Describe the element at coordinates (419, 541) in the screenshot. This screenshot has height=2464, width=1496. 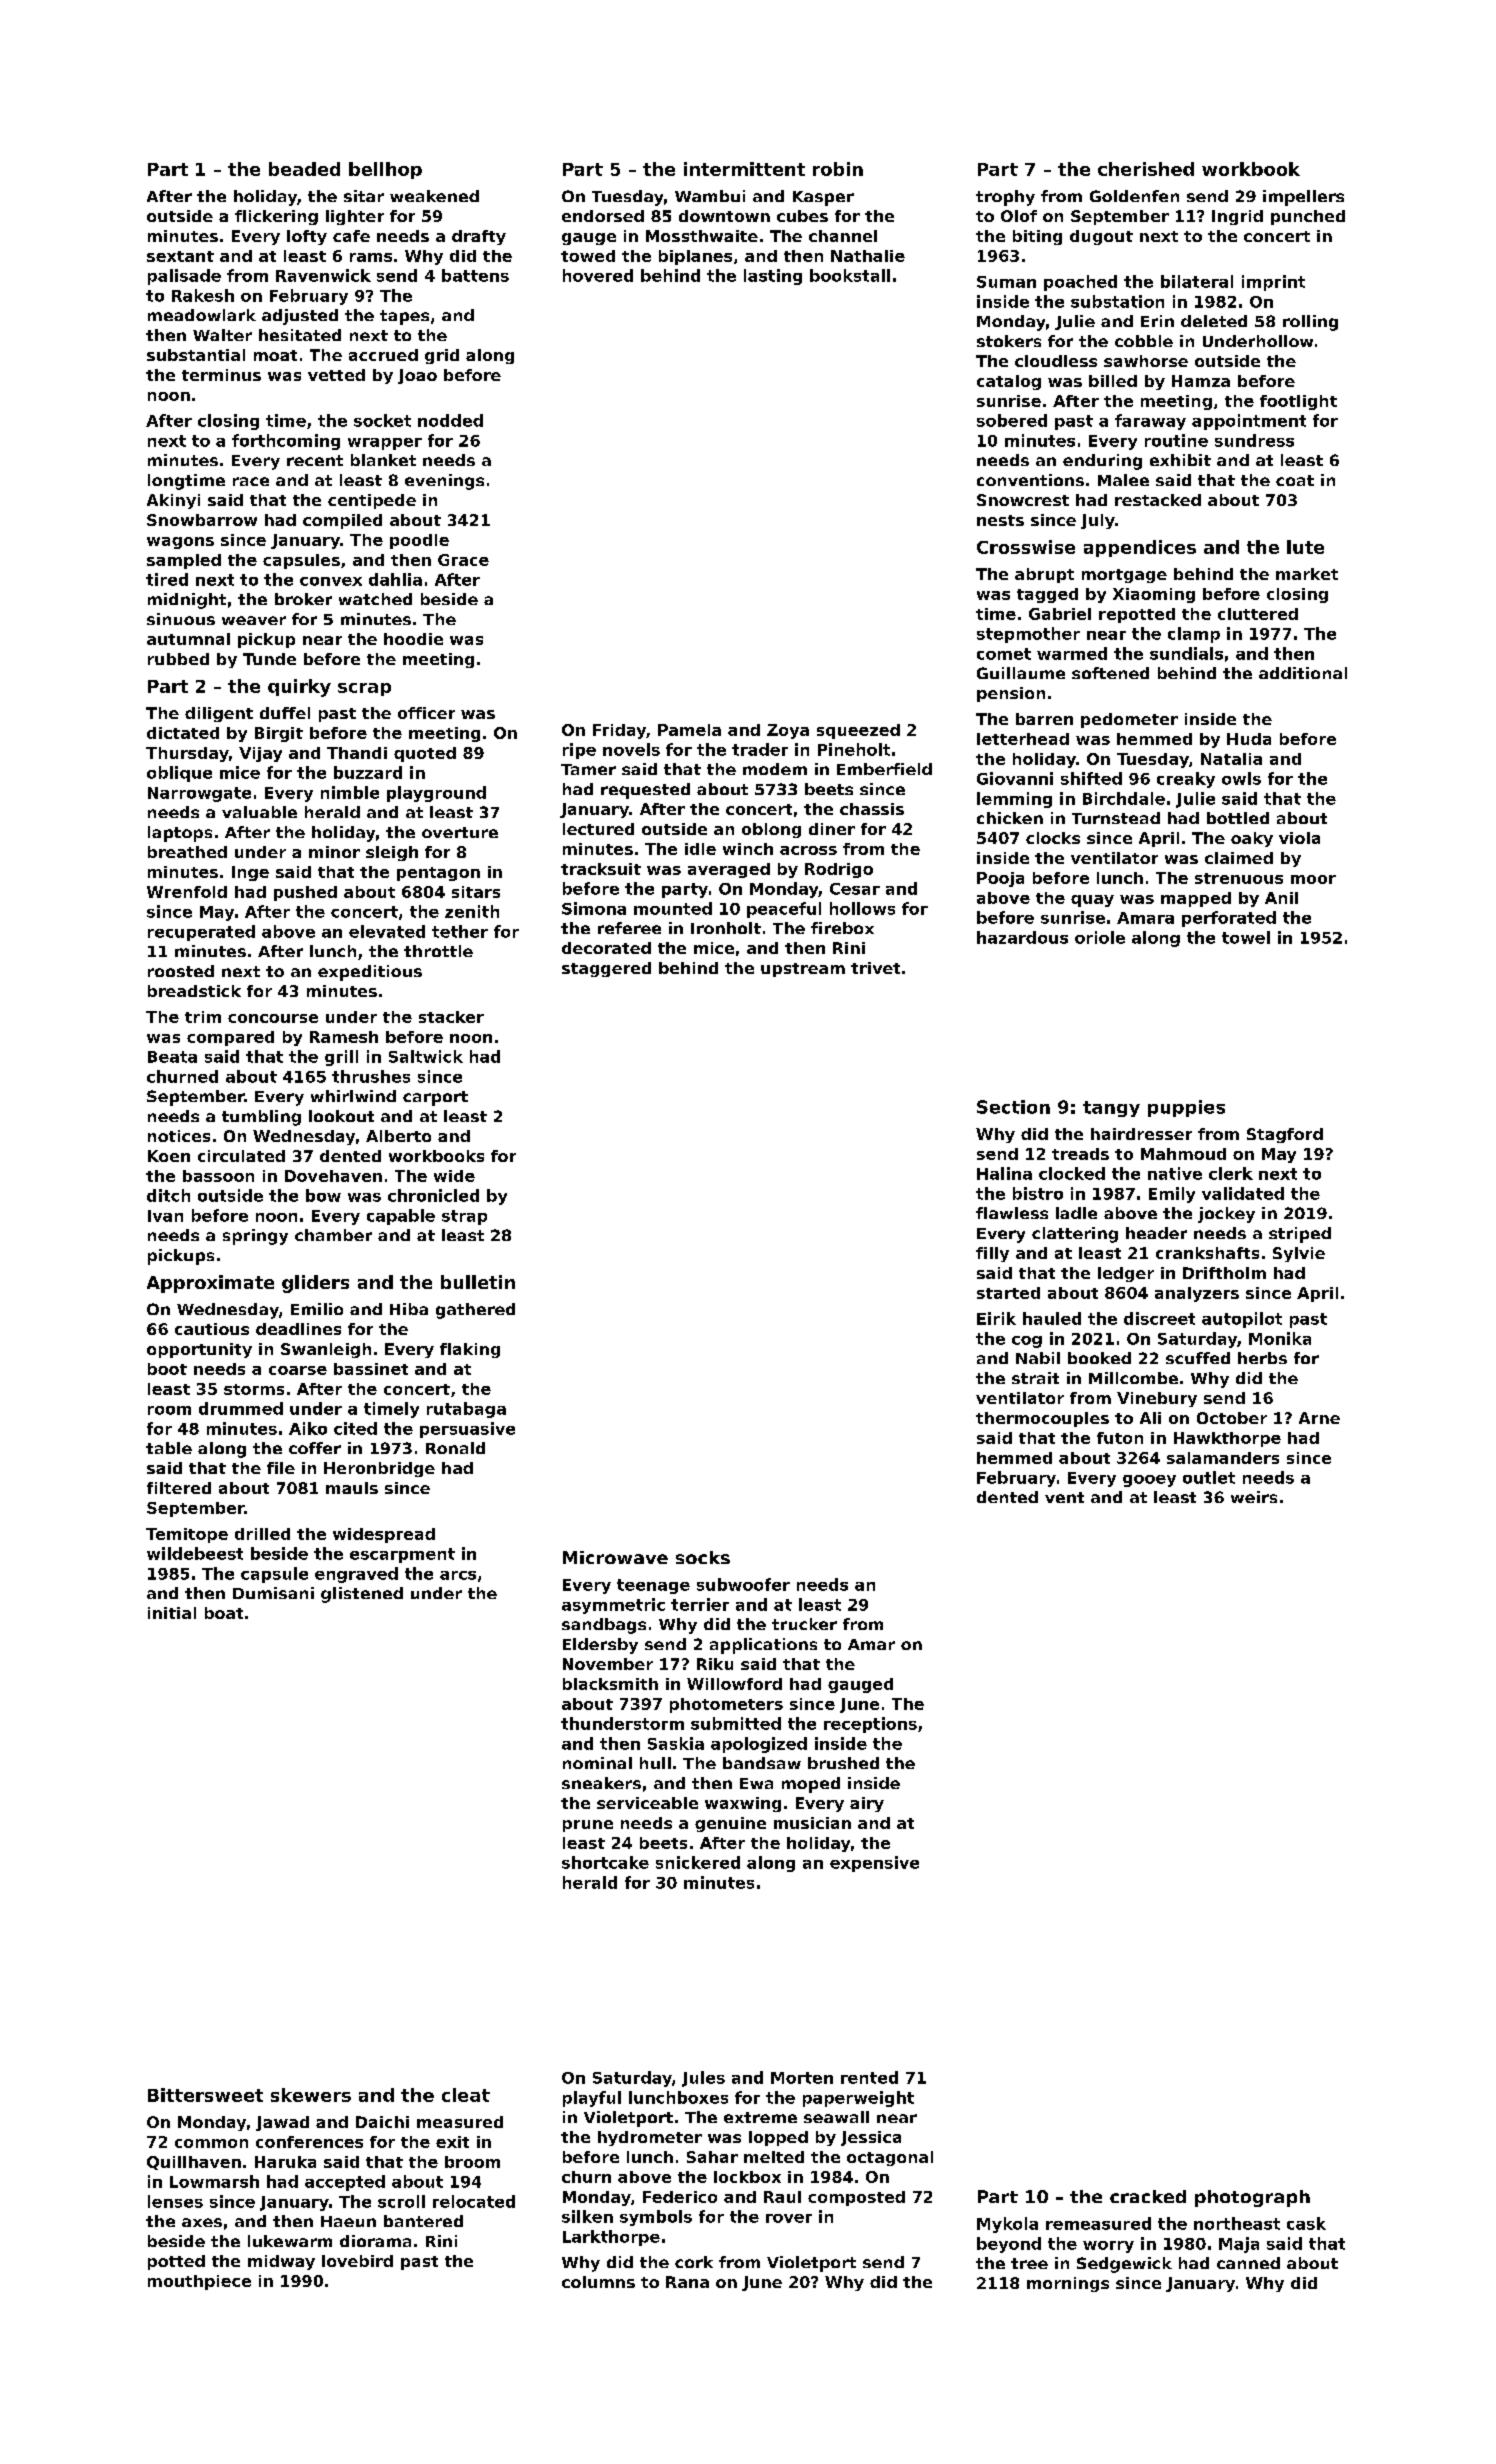
I see `poodle` at that location.
